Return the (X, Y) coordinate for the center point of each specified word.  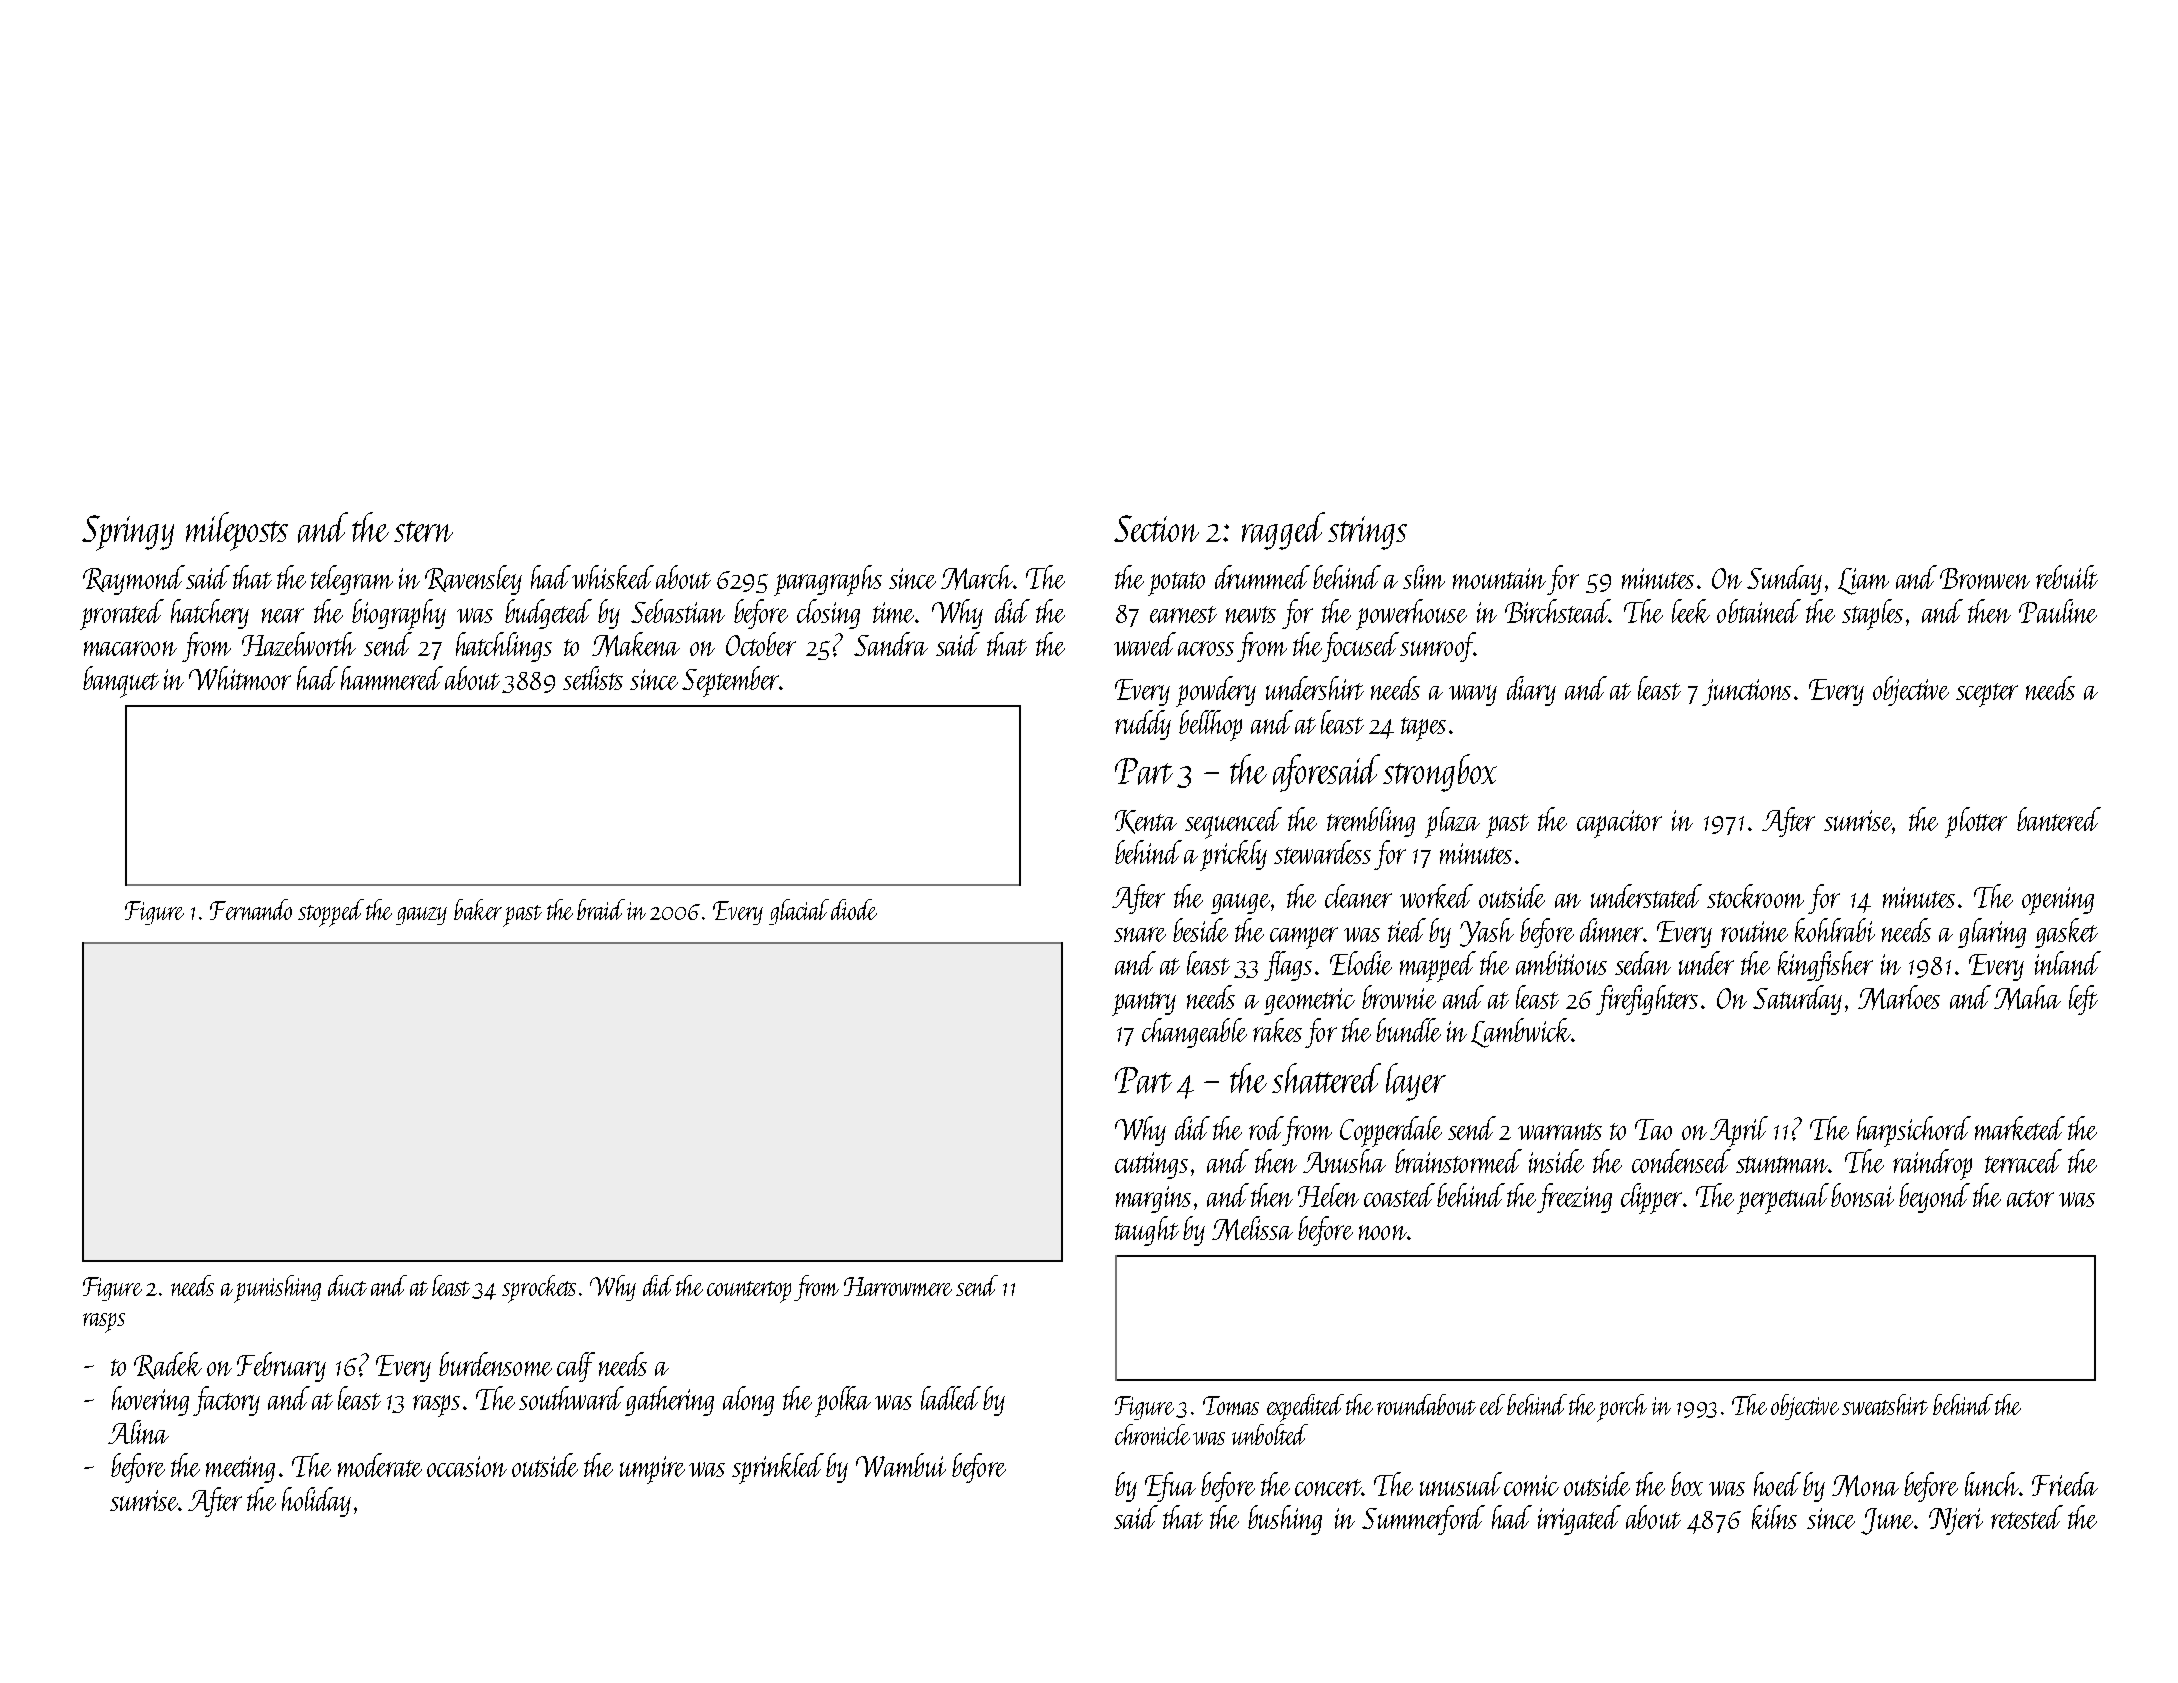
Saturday (1797, 1000)
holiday (316, 1502)
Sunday (1784, 580)
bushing (1285, 1520)
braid (601, 909)
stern (423, 531)
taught (1147, 1231)
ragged (1283, 531)
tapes (1423, 729)
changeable (1194, 1033)
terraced (2023, 1161)
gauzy (421, 916)
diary (1531, 691)
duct (347, 1285)
